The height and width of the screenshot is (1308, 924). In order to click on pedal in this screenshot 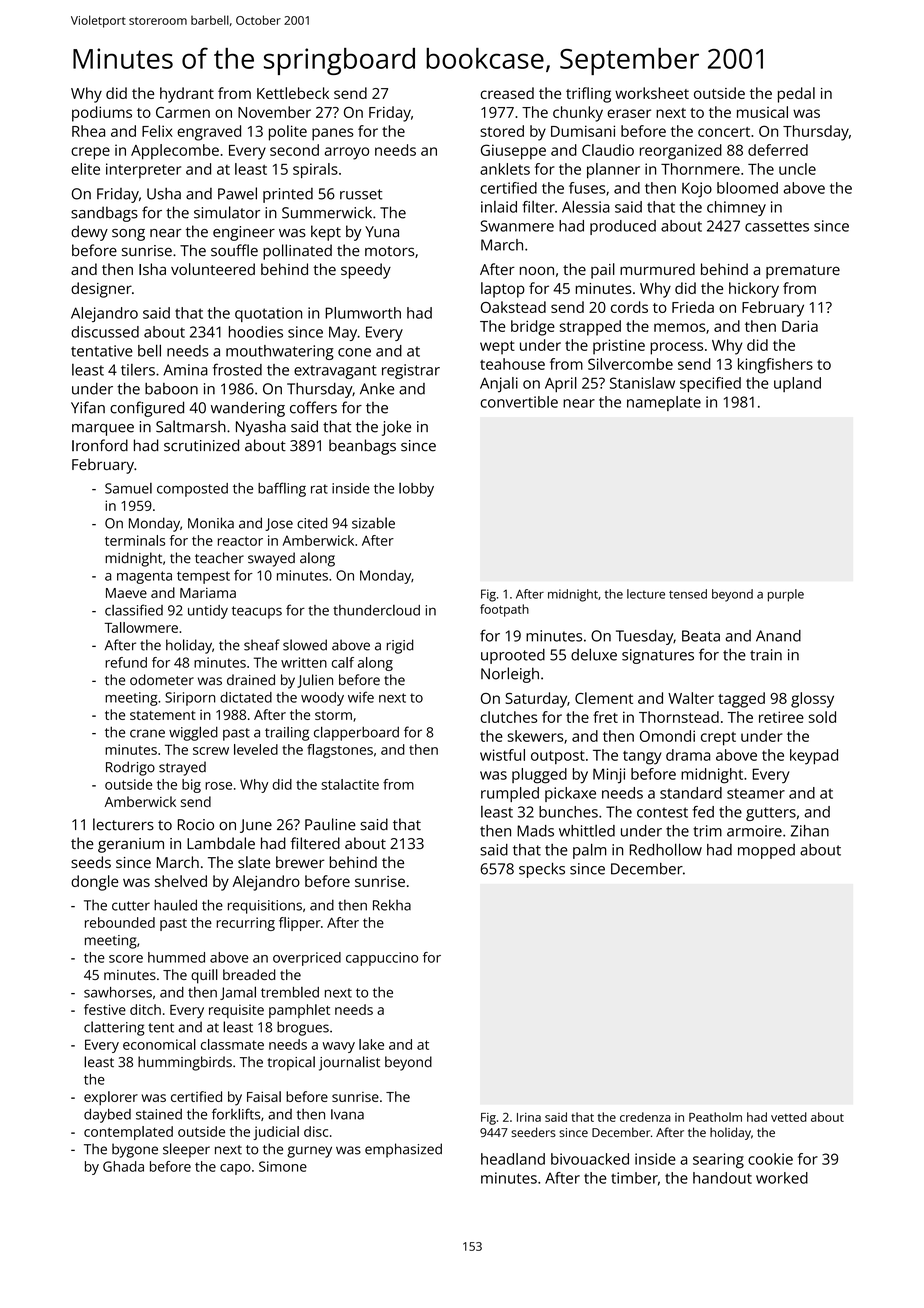, I will do `click(796, 95)`.
